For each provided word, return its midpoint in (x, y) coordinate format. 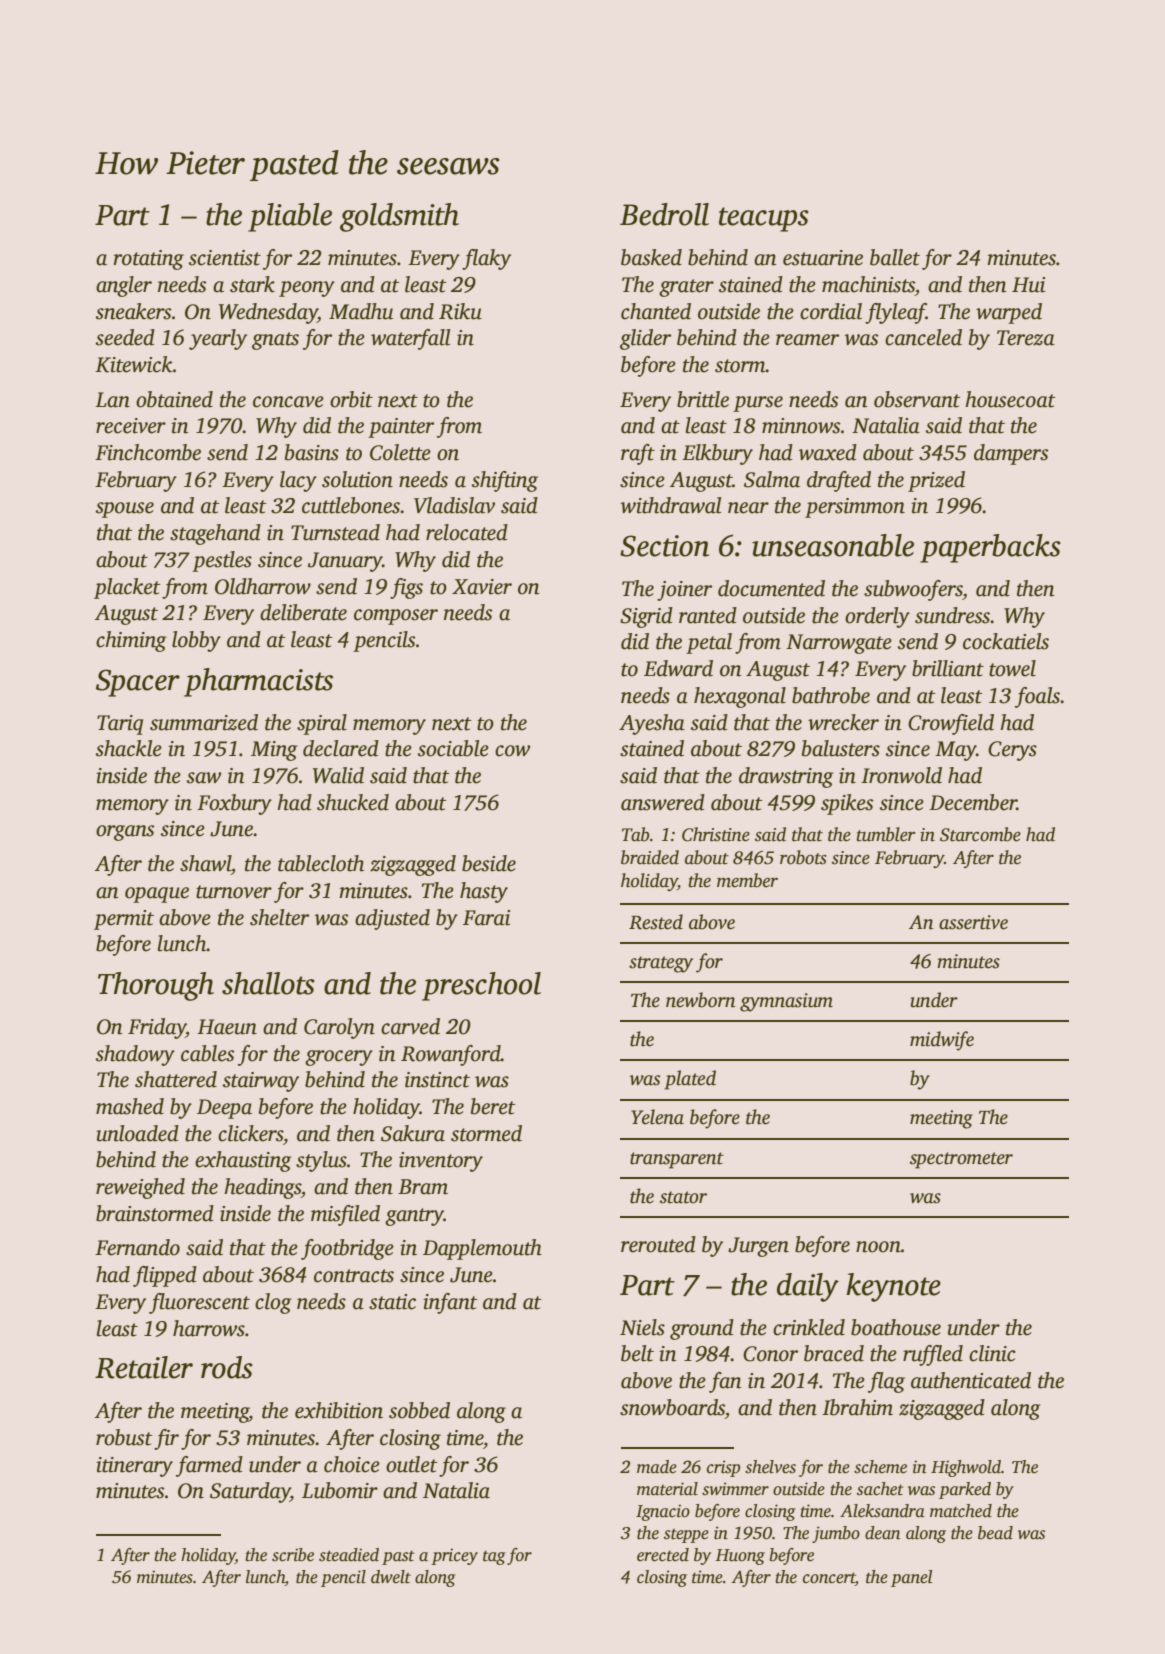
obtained (174, 399)
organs (125, 833)
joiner (684, 591)
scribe (293, 1555)
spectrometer (961, 1160)
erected (663, 1555)
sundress (953, 615)
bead (995, 1533)
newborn (701, 1000)
